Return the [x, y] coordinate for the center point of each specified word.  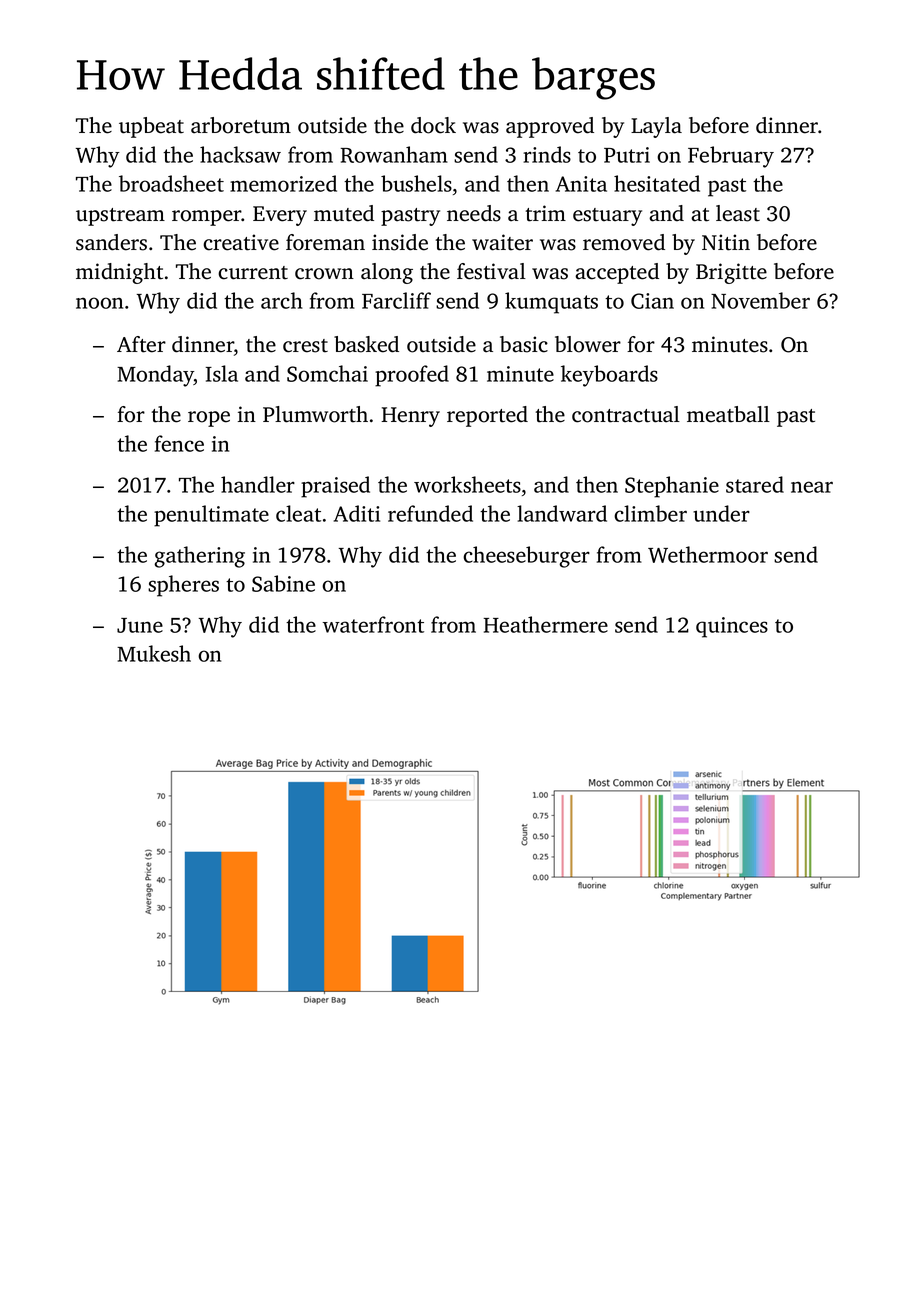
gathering [199, 557]
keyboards [609, 376]
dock [433, 125]
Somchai [327, 373]
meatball [728, 414]
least [738, 213]
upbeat [151, 127]
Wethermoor [708, 554]
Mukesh [154, 653]
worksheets [467, 484]
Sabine [283, 583]
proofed [412, 376]
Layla [656, 127]
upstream [120, 217]
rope [209, 419]
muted [344, 213]
